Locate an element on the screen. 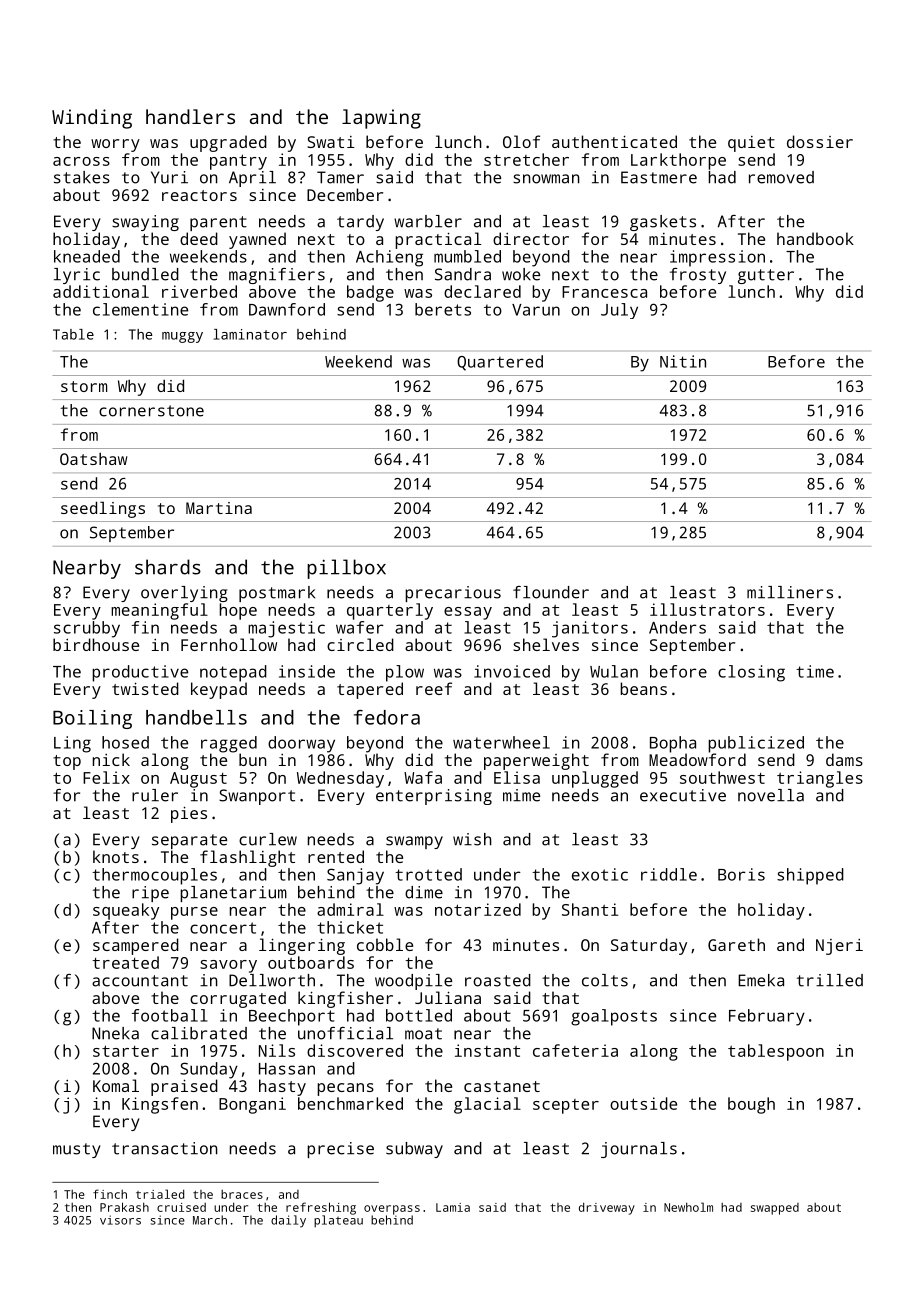  Francesca is located at coordinates (604, 292).
